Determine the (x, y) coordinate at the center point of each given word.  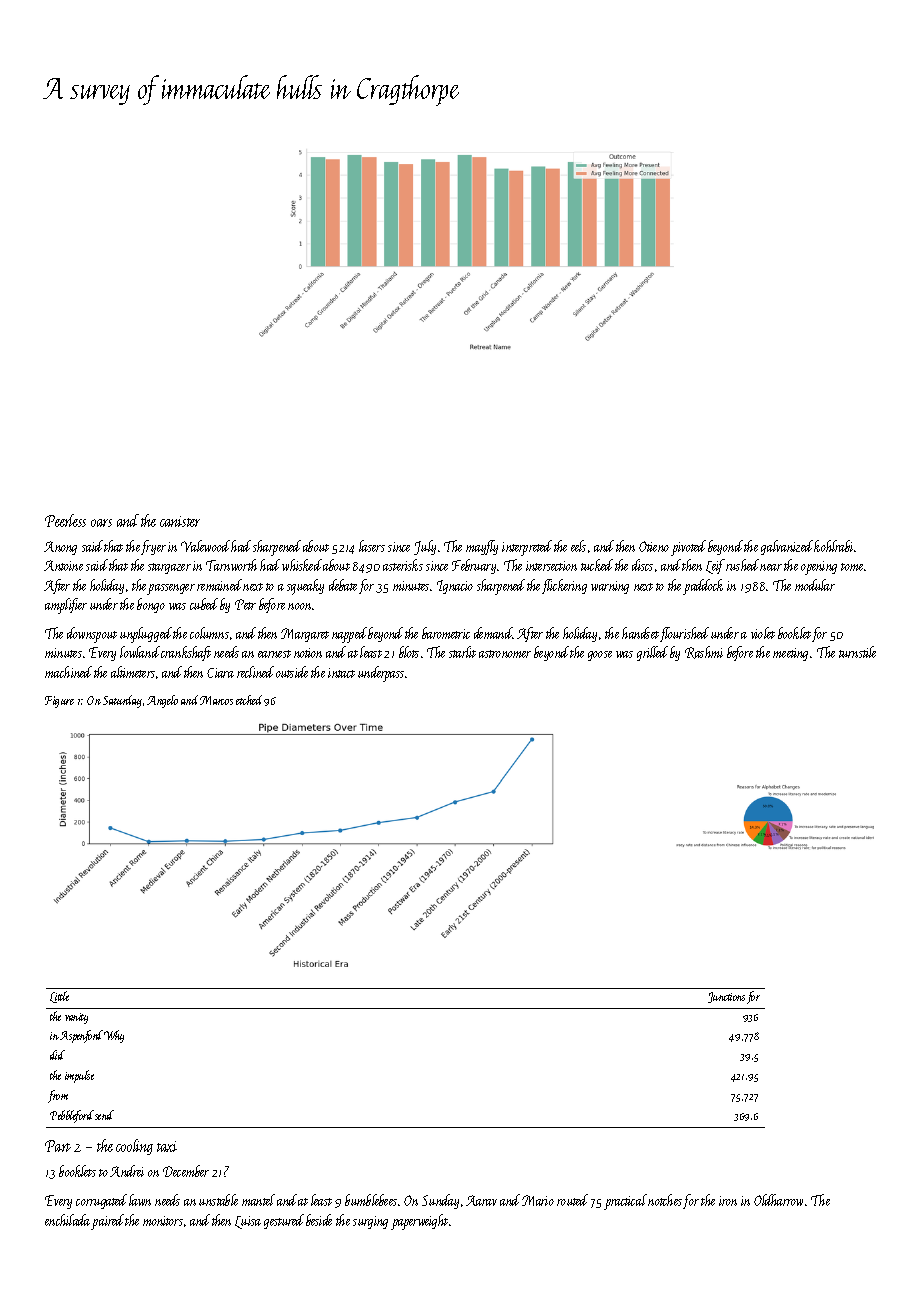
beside (319, 1220)
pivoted (688, 548)
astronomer (505, 654)
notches (665, 1200)
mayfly (482, 547)
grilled (652, 653)
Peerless (65, 520)
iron (728, 1201)
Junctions (726, 997)
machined (68, 672)
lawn (140, 1200)
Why (114, 1036)
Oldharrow (778, 1200)
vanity (76, 1018)
